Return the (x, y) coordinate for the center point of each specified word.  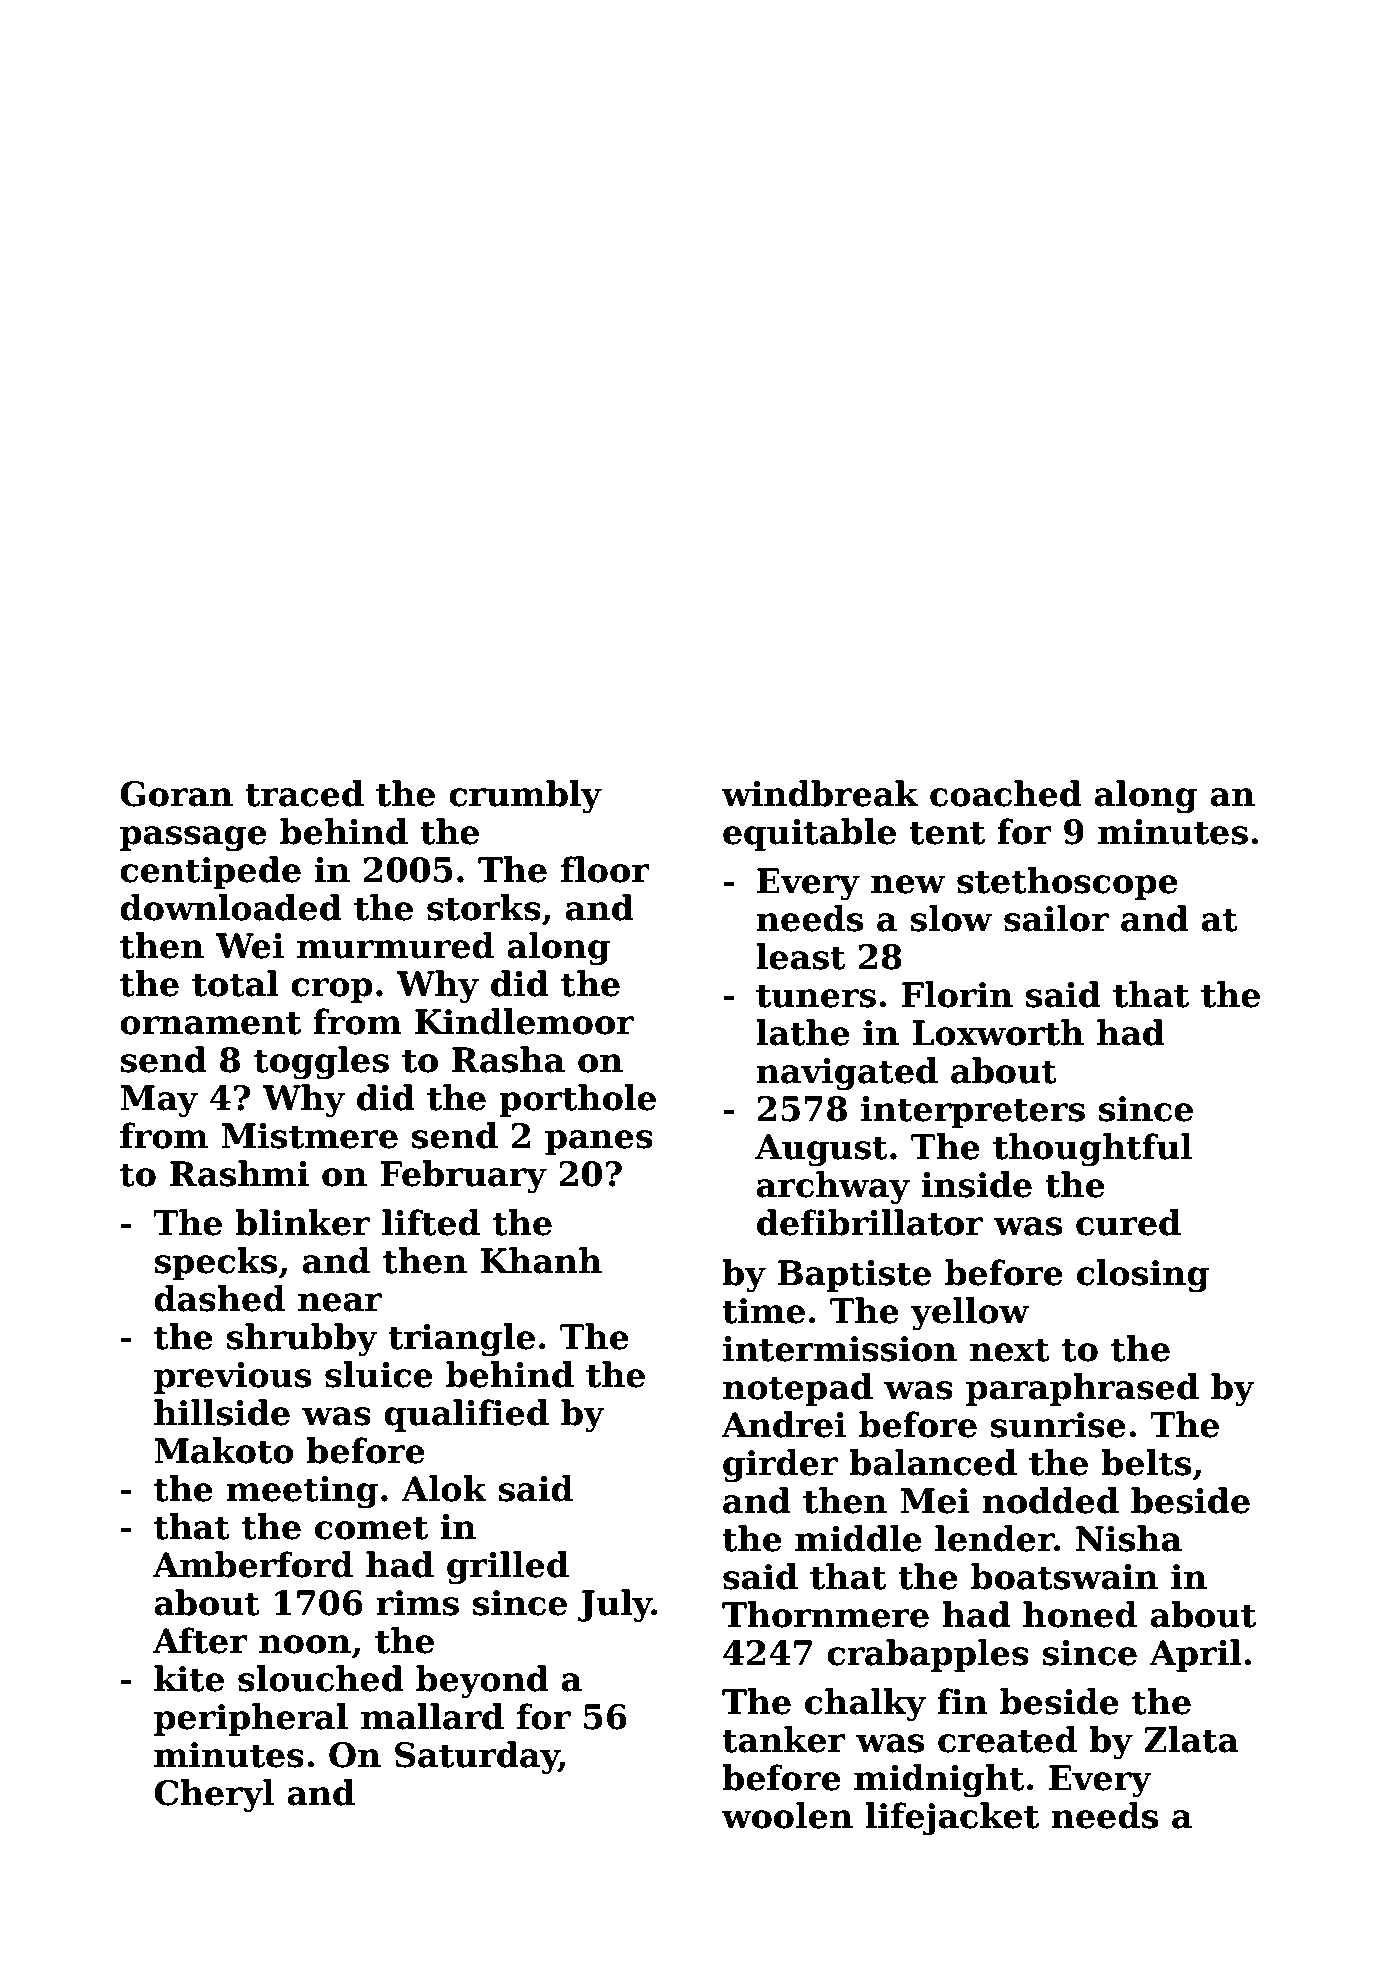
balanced (933, 1462)
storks (484, 907)
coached (1006, 793)
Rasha (508, 1059)
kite (189, 1678)
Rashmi (239, 1173)
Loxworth (998, 1032)
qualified (466, 1415)
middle (858, 1538)
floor (605, 869)
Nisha (1129, 1538)
